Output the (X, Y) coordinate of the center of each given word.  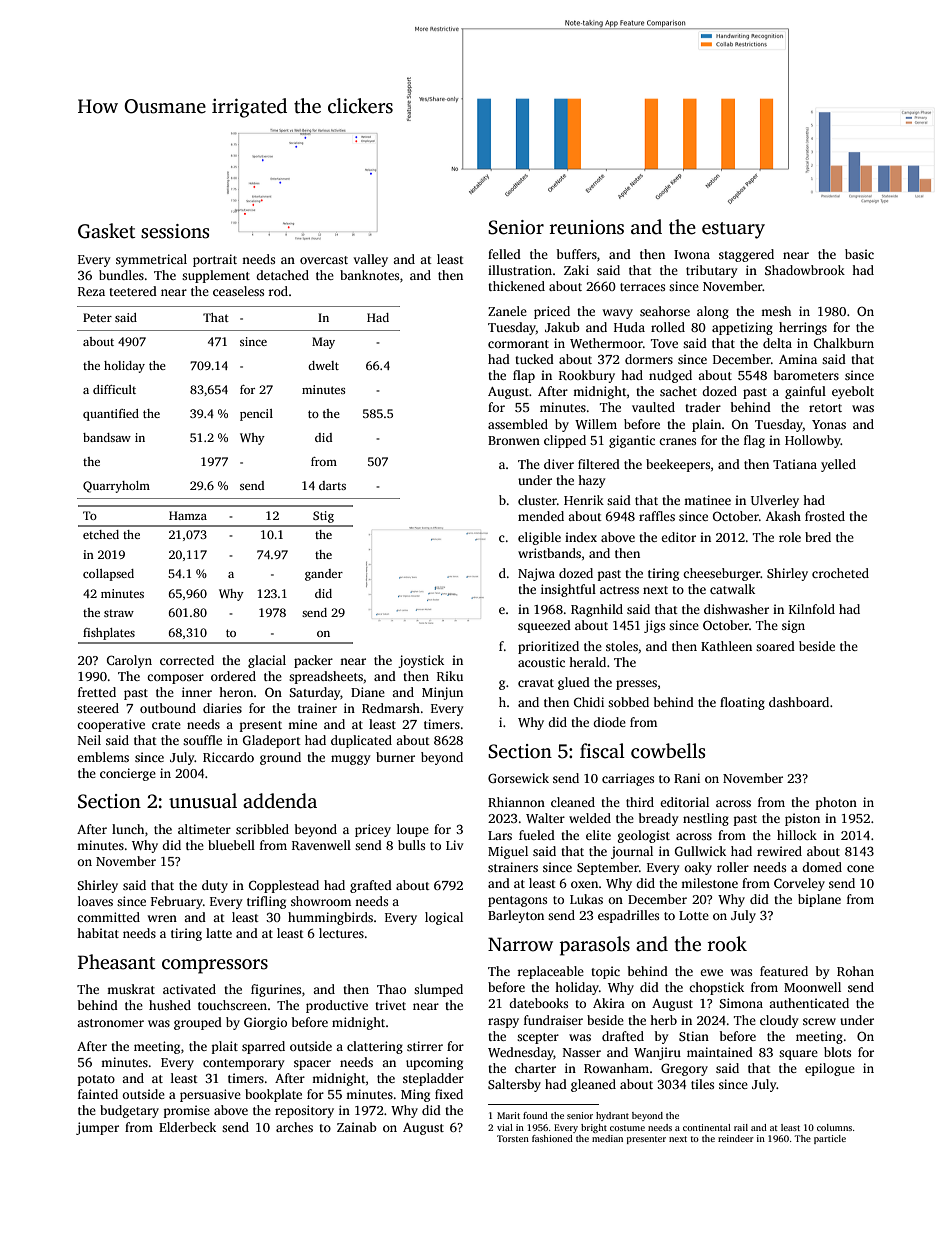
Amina (798, 359)
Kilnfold (812, 609)
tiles (702, 1084)
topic (605, 972)
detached (282, 275)
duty (215, 886)
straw (119, 613)
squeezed (544, 626)
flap (524, 376)
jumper (97, 1128)
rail (741, 1127)
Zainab (357, 1127)
